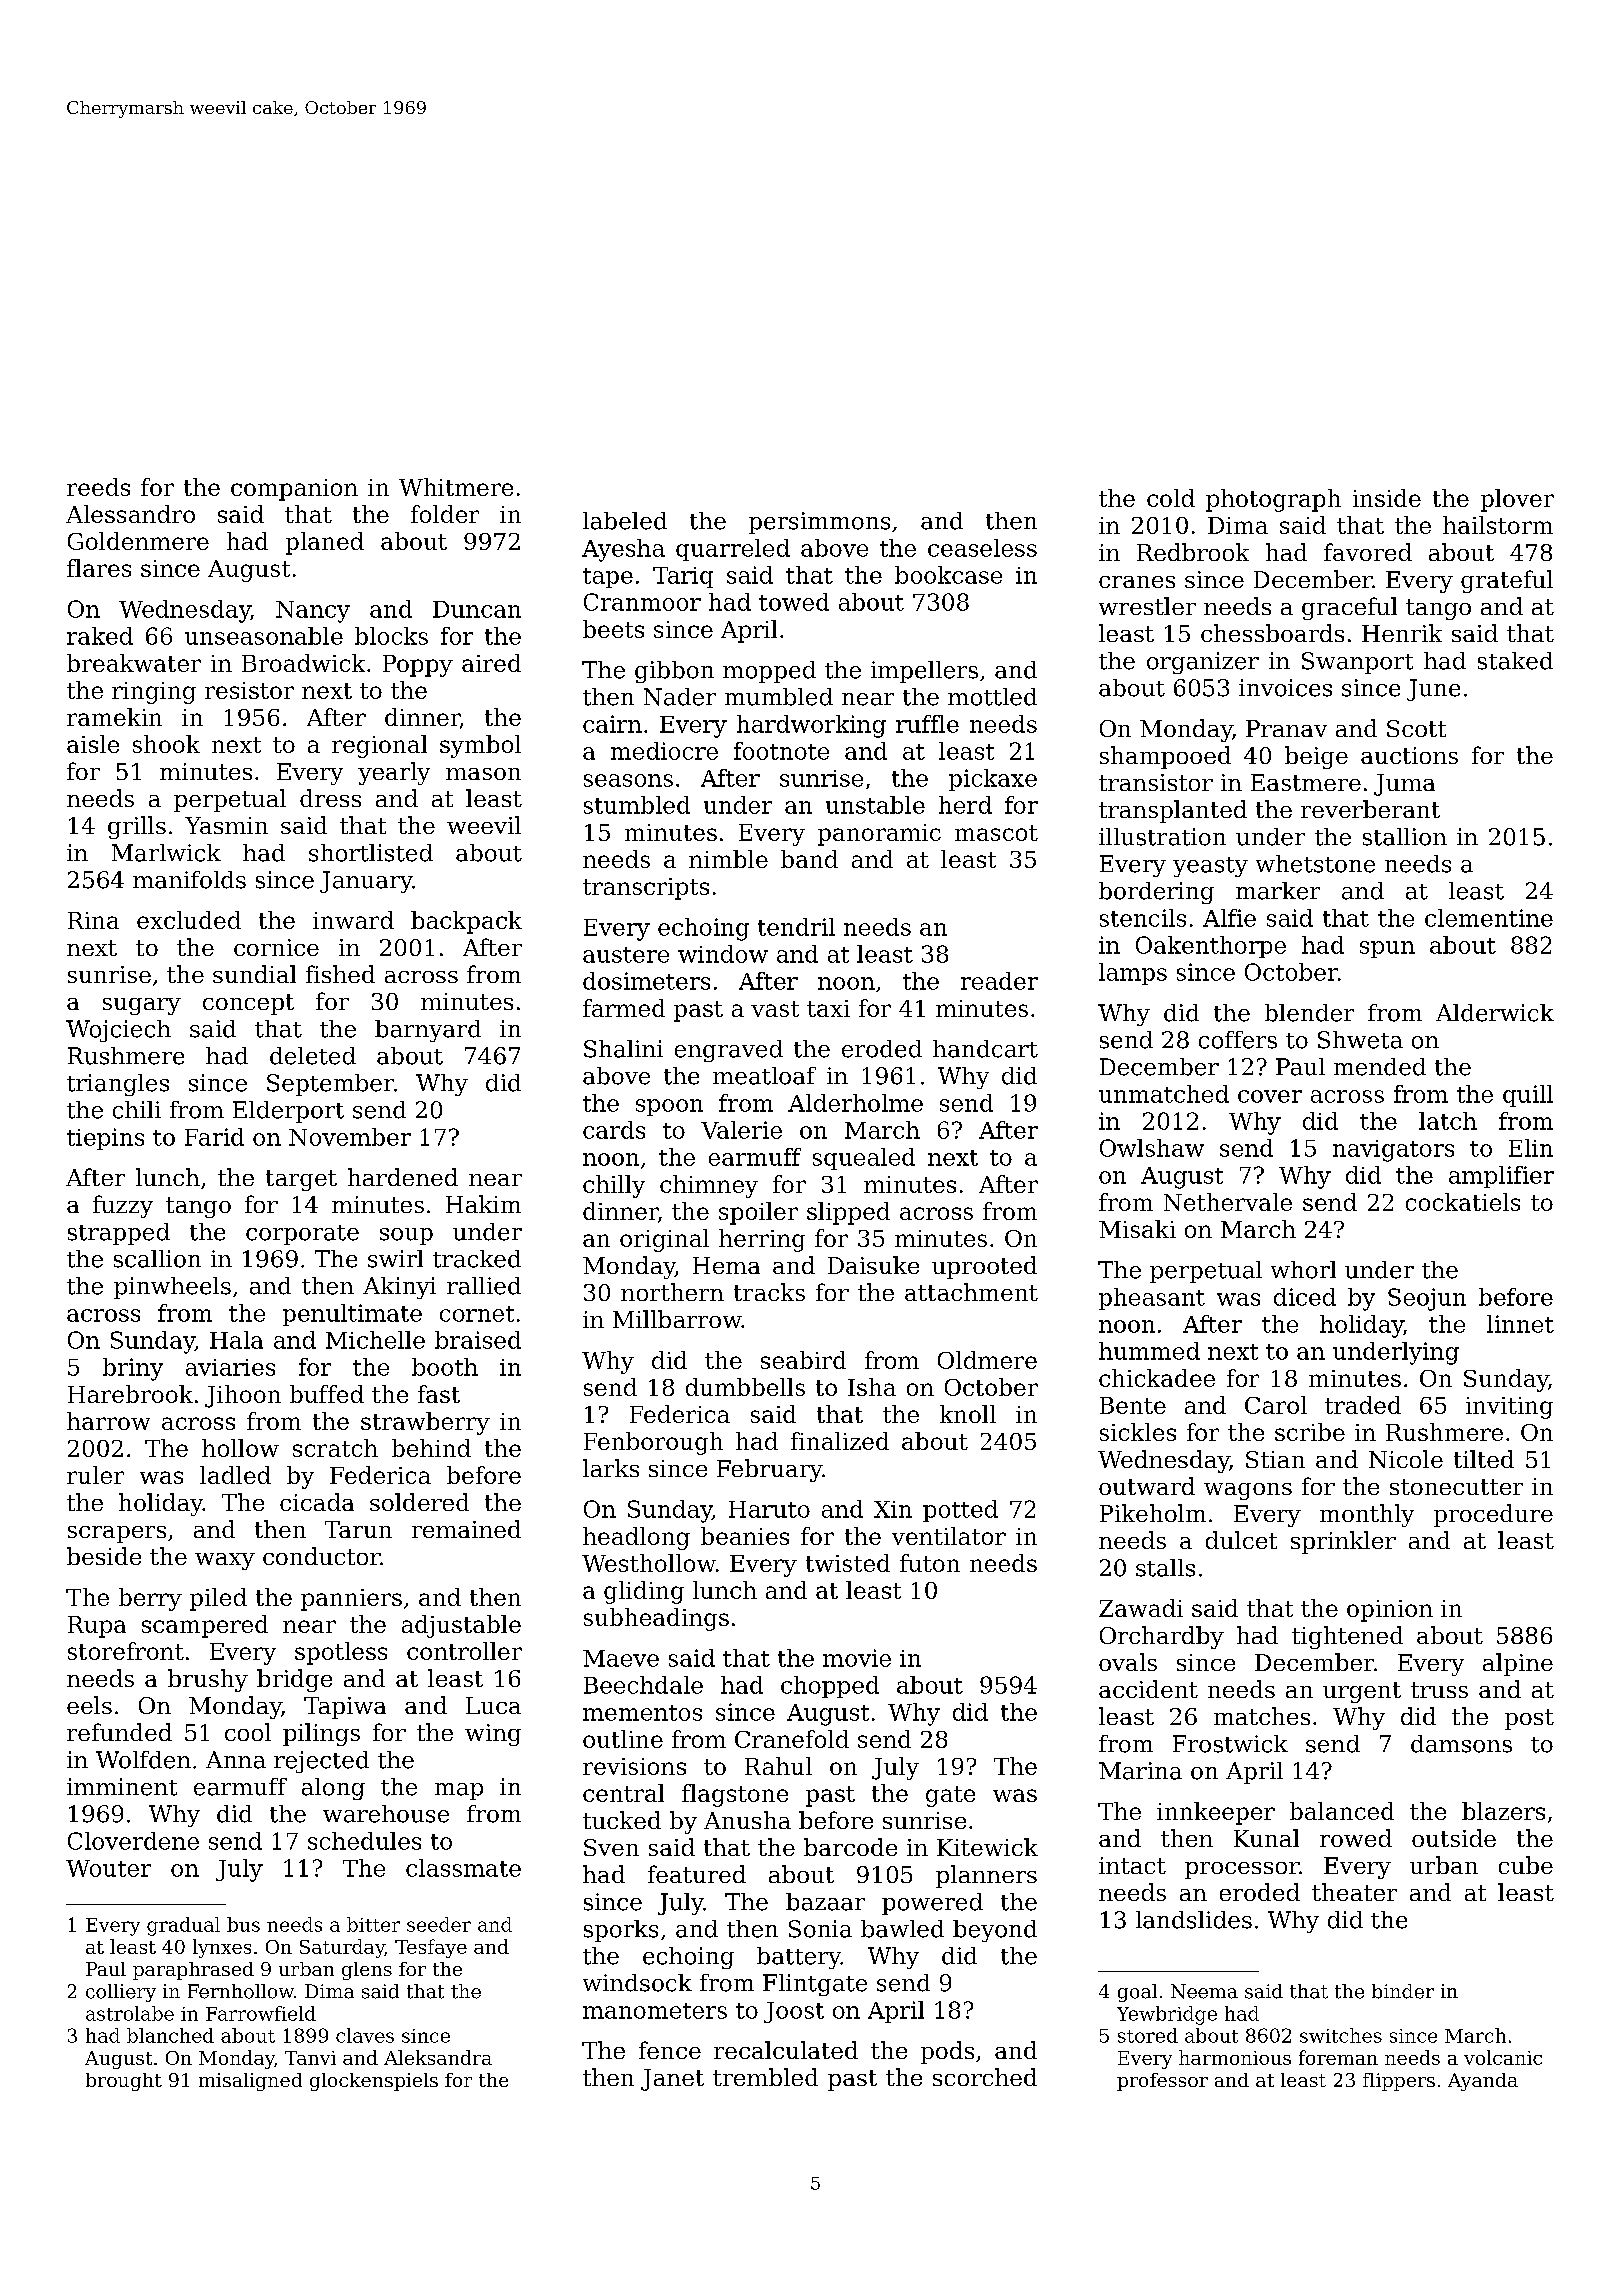  Describe the element at coordinates (1363, 1405) in the screenshot. I see `traded` at that location.
